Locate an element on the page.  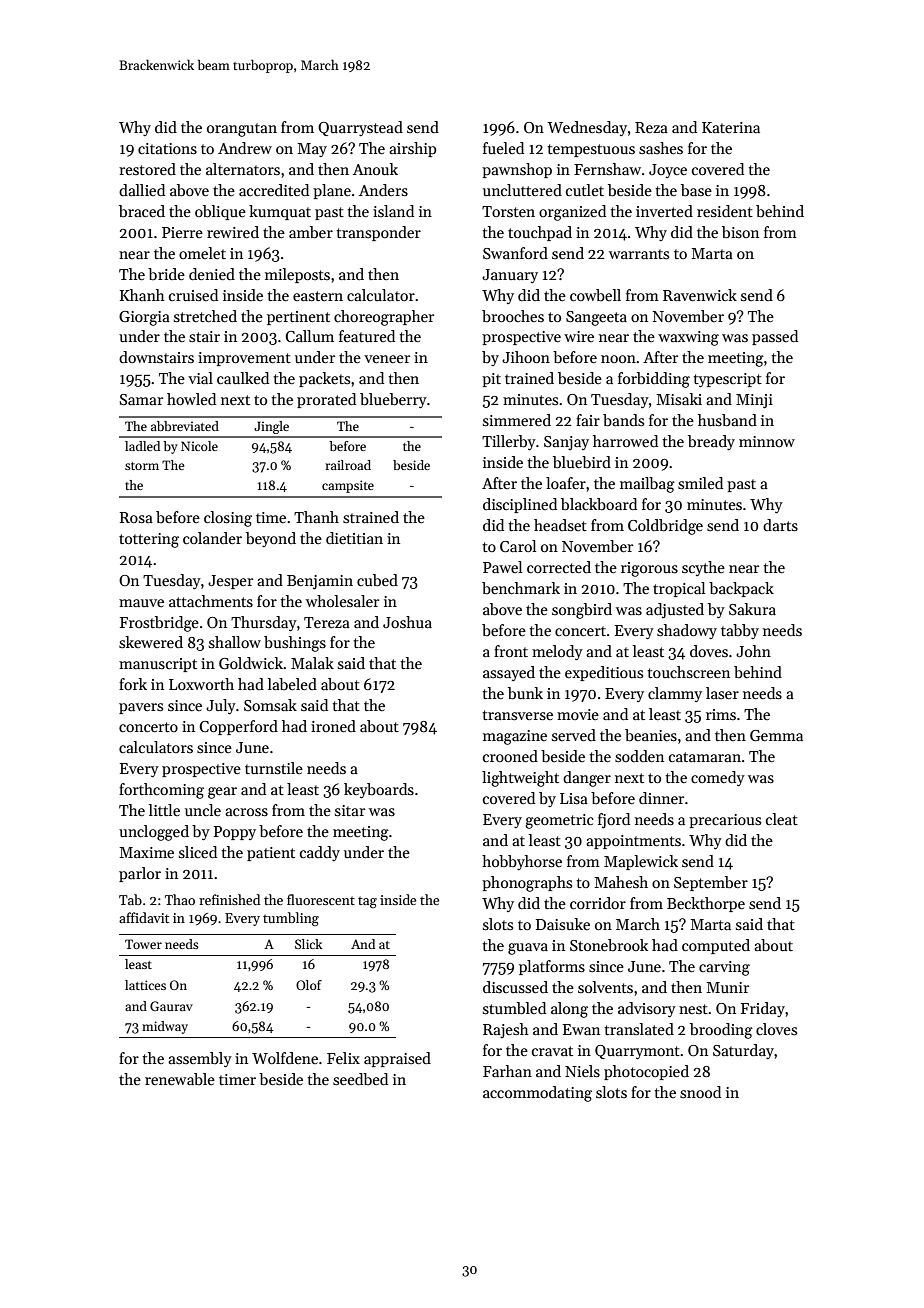
parlor is located at coordinates (140, 874).
